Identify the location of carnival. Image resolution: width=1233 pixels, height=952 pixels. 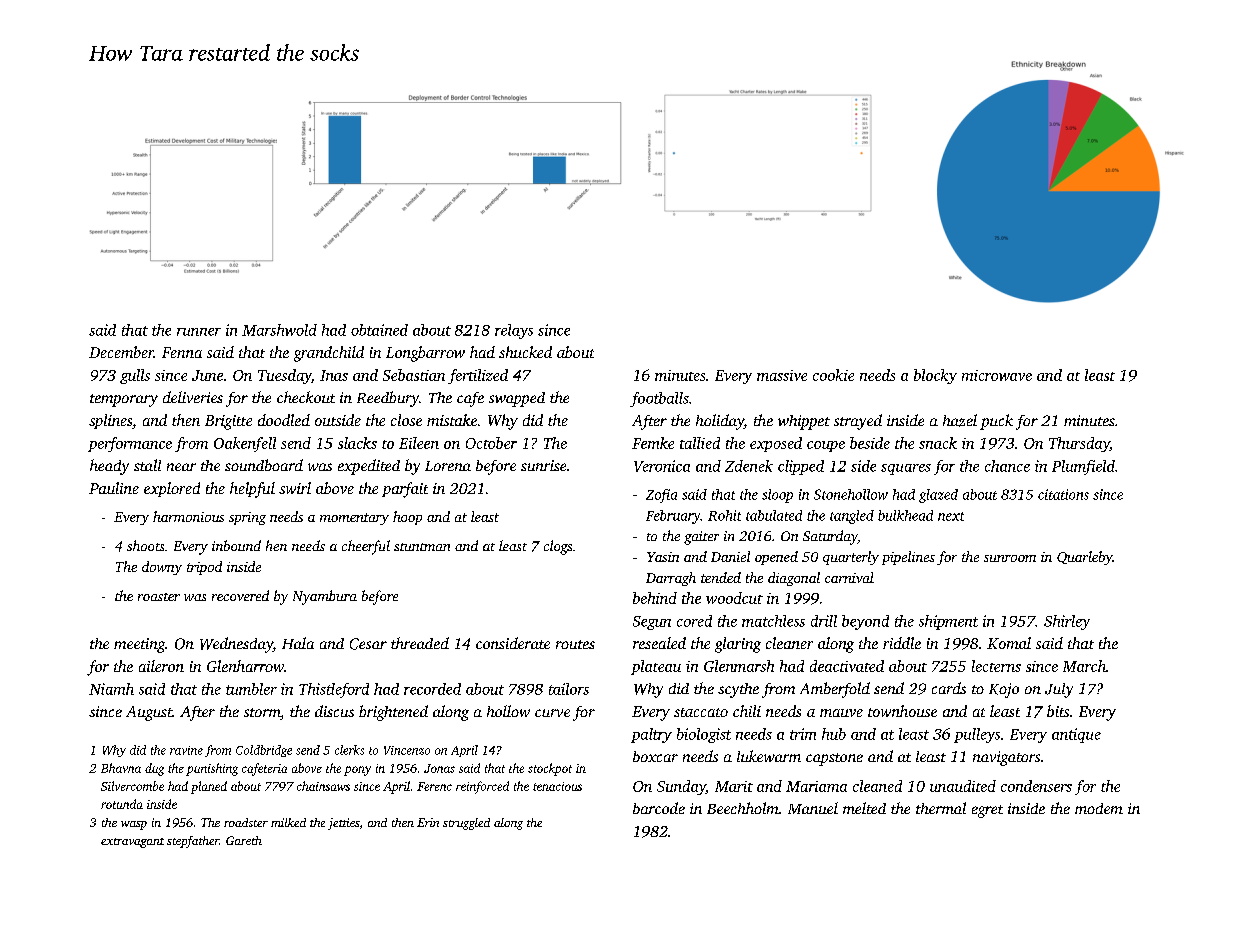
(849, 577).
